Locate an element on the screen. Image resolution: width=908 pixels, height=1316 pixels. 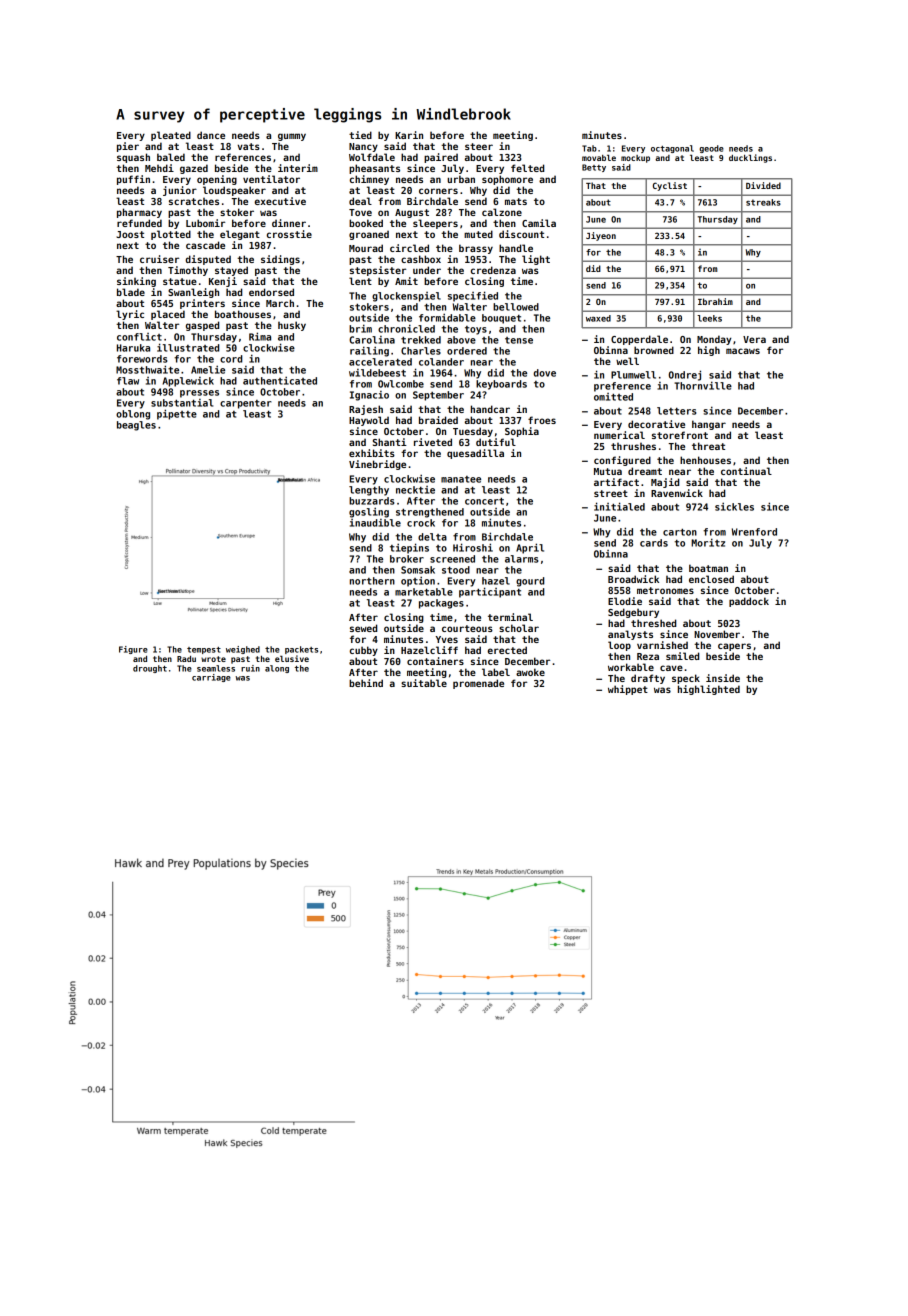
stepsister is located at coordinates (378, 271).
